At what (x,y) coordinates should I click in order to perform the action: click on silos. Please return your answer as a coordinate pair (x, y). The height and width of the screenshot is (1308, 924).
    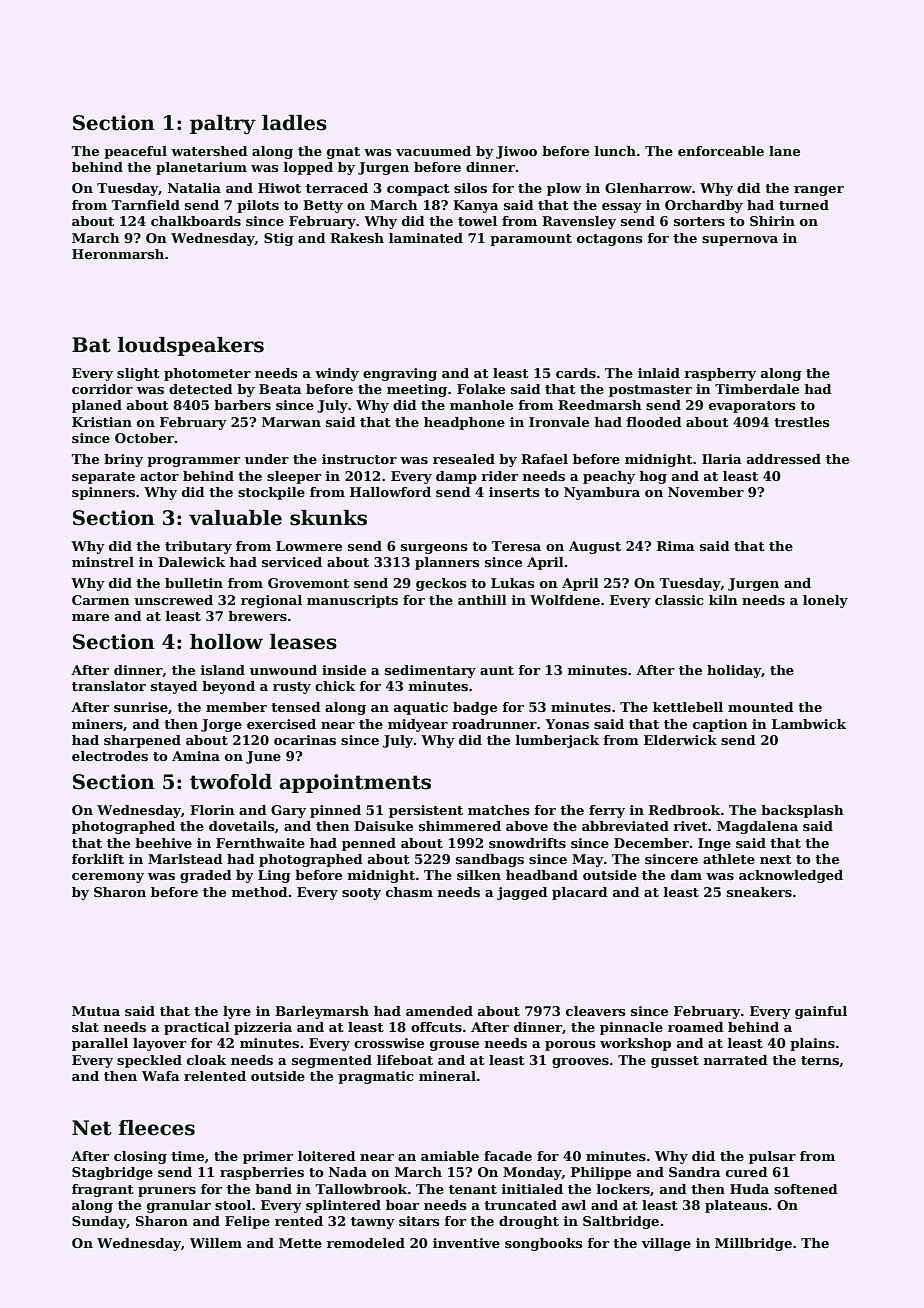
    Looking at the image, I should click on (470, 188).
